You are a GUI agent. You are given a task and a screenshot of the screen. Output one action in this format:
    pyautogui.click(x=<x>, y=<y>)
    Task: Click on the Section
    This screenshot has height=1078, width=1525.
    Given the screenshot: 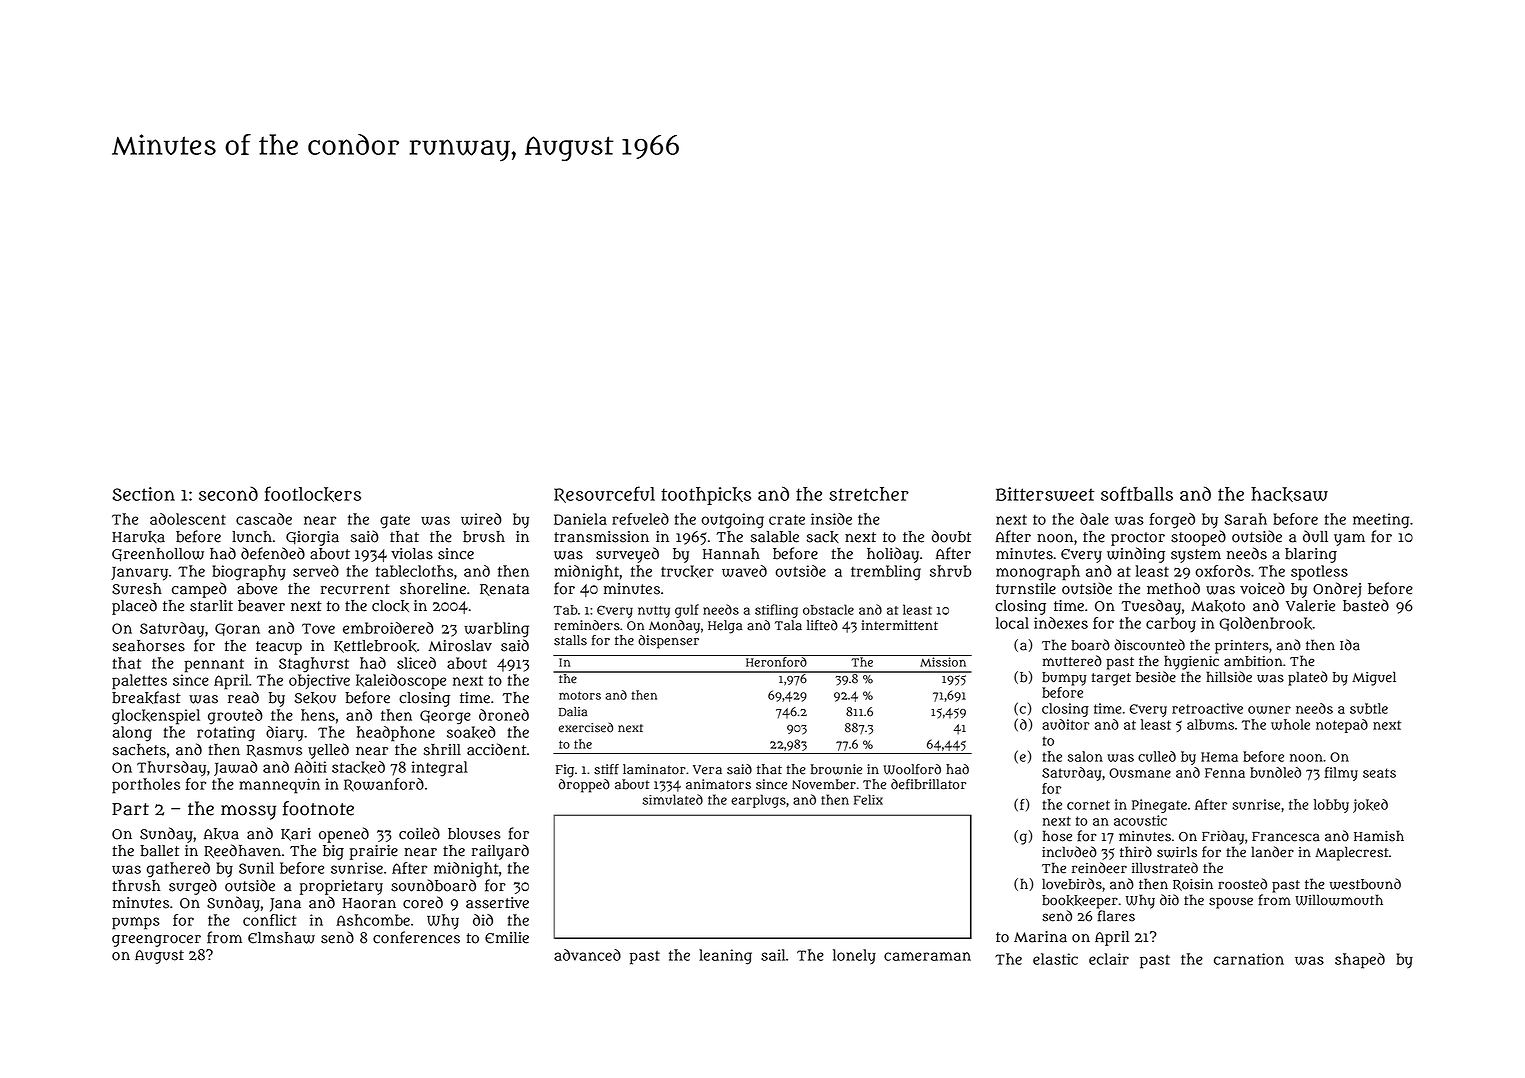 What is the action you would take?
    pyautogui.click(x=143, y=494)
